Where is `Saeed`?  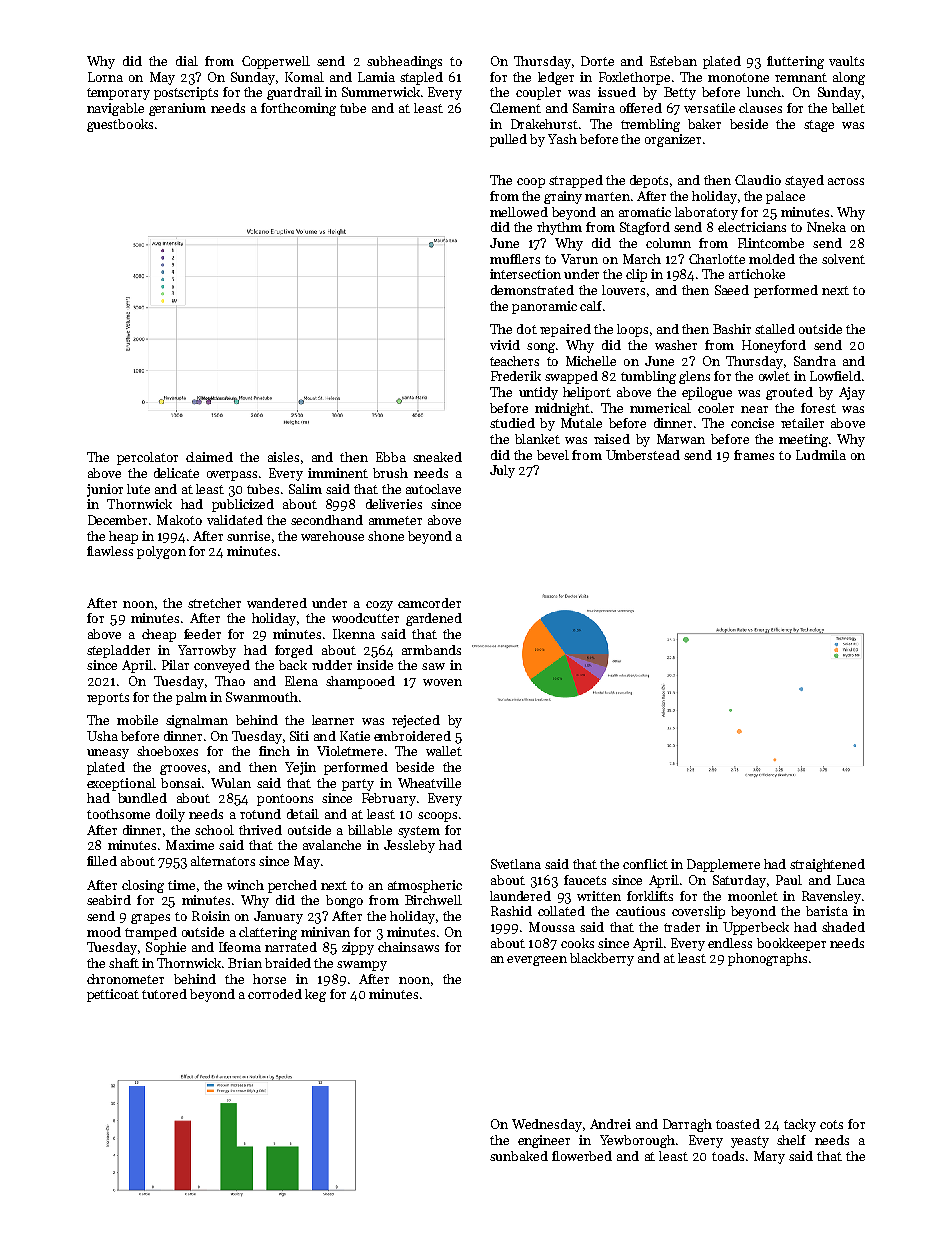
Saeed is located at coordinates (732, 290).
